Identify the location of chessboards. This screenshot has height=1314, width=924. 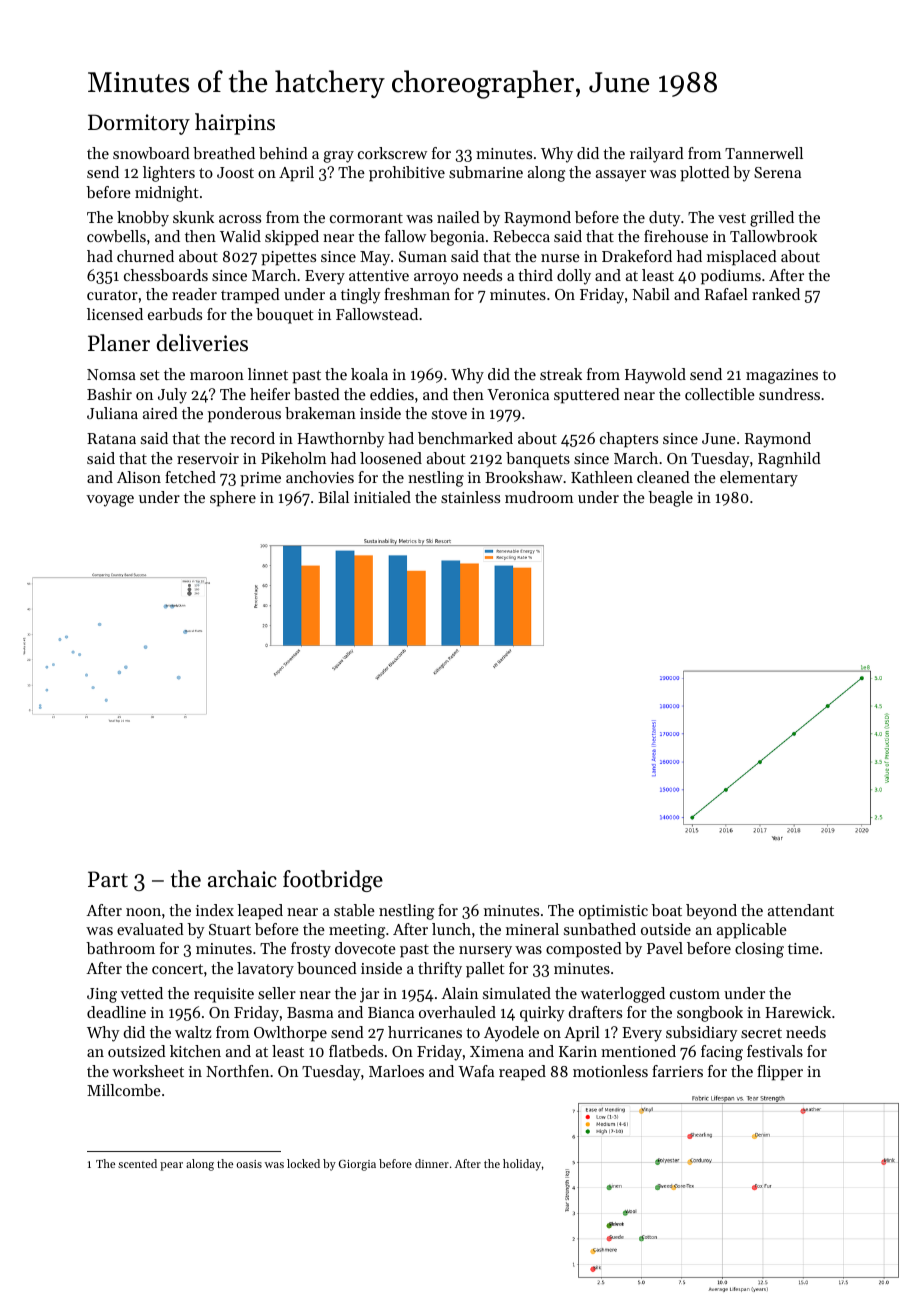
(166, 275).
